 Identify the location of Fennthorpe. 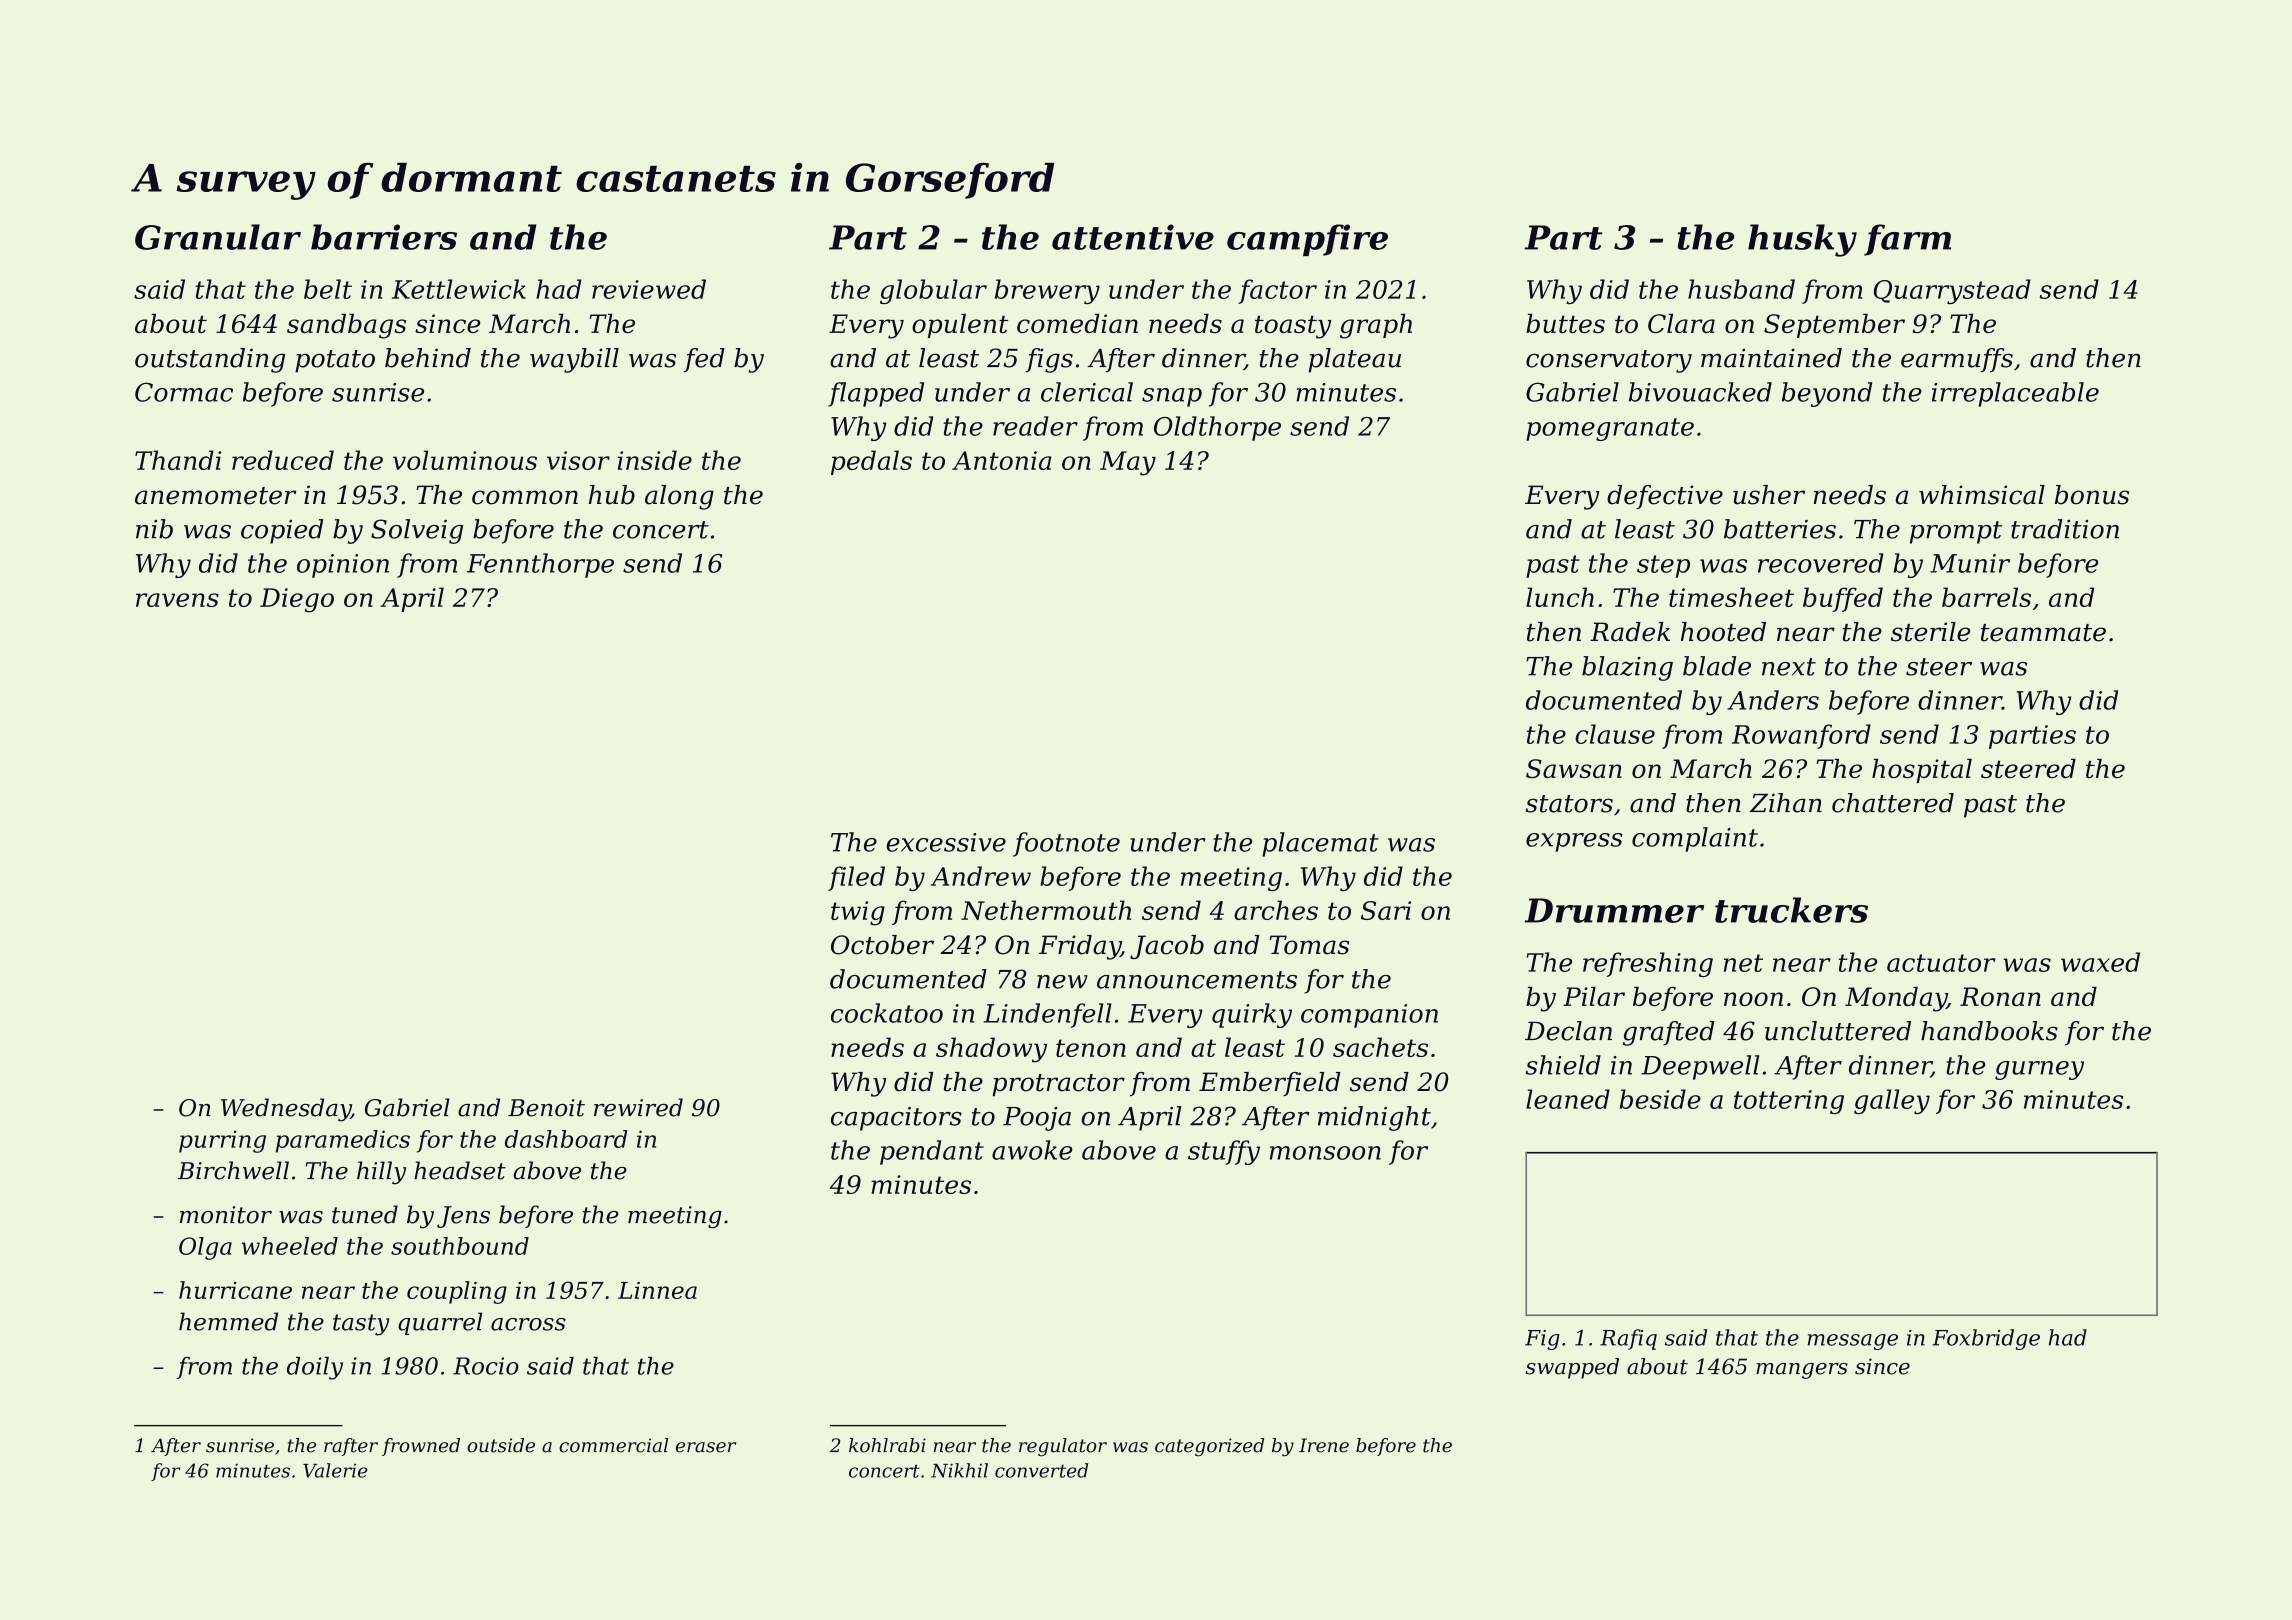
(540, 565).
